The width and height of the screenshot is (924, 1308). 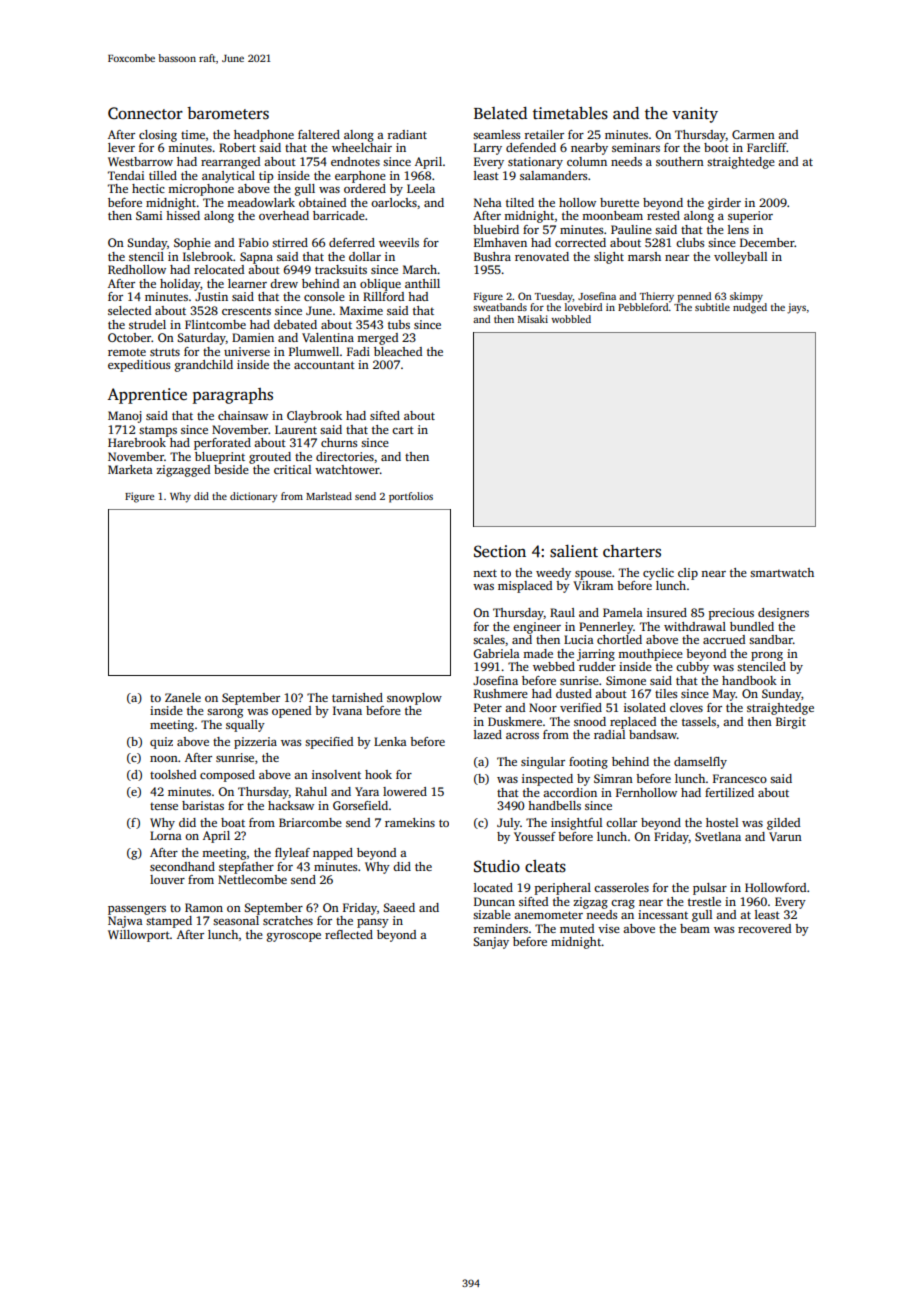 I want to click on singular, so click(x=543, y=763).
